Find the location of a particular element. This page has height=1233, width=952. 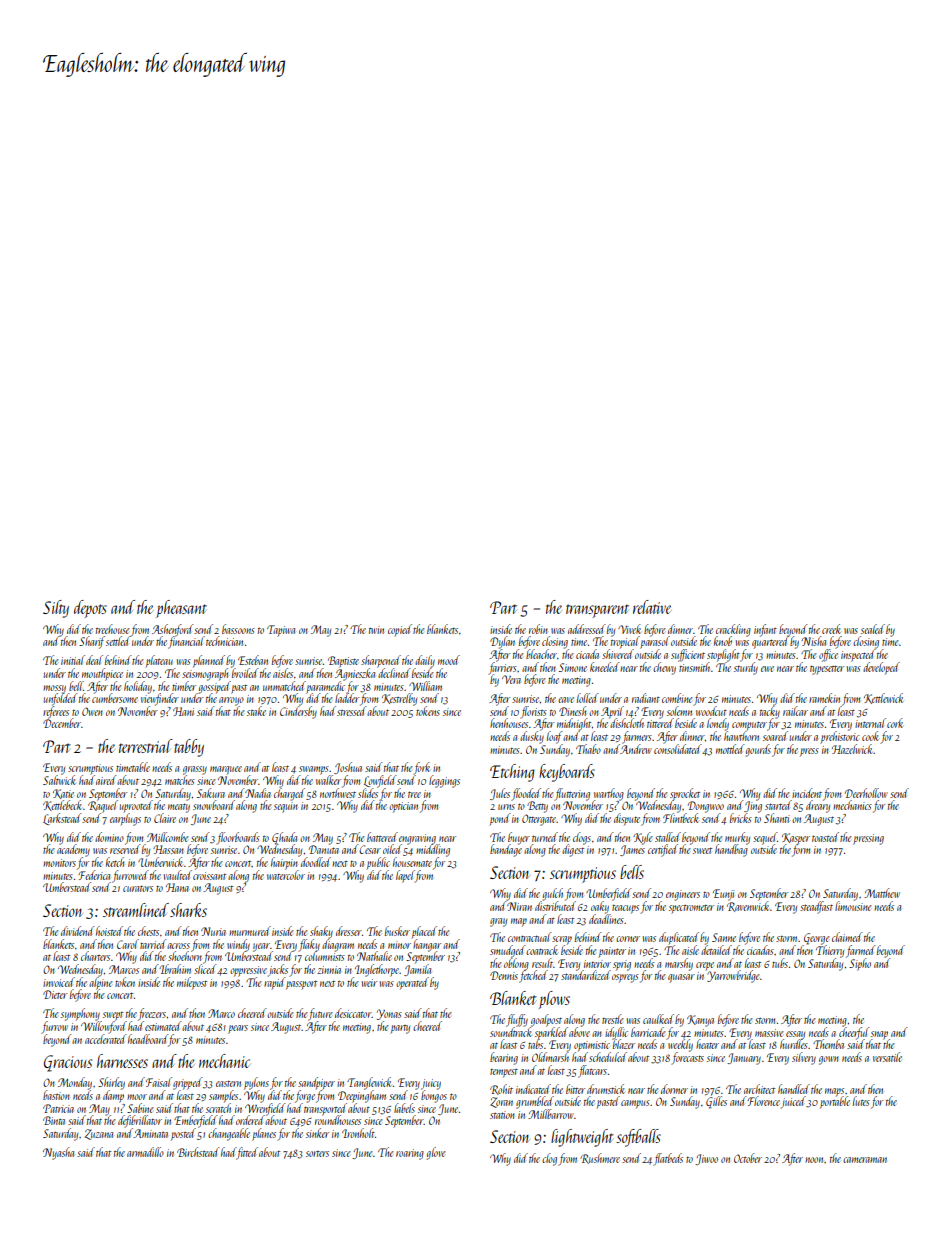

gulch is located at coordinates (553, 894).
